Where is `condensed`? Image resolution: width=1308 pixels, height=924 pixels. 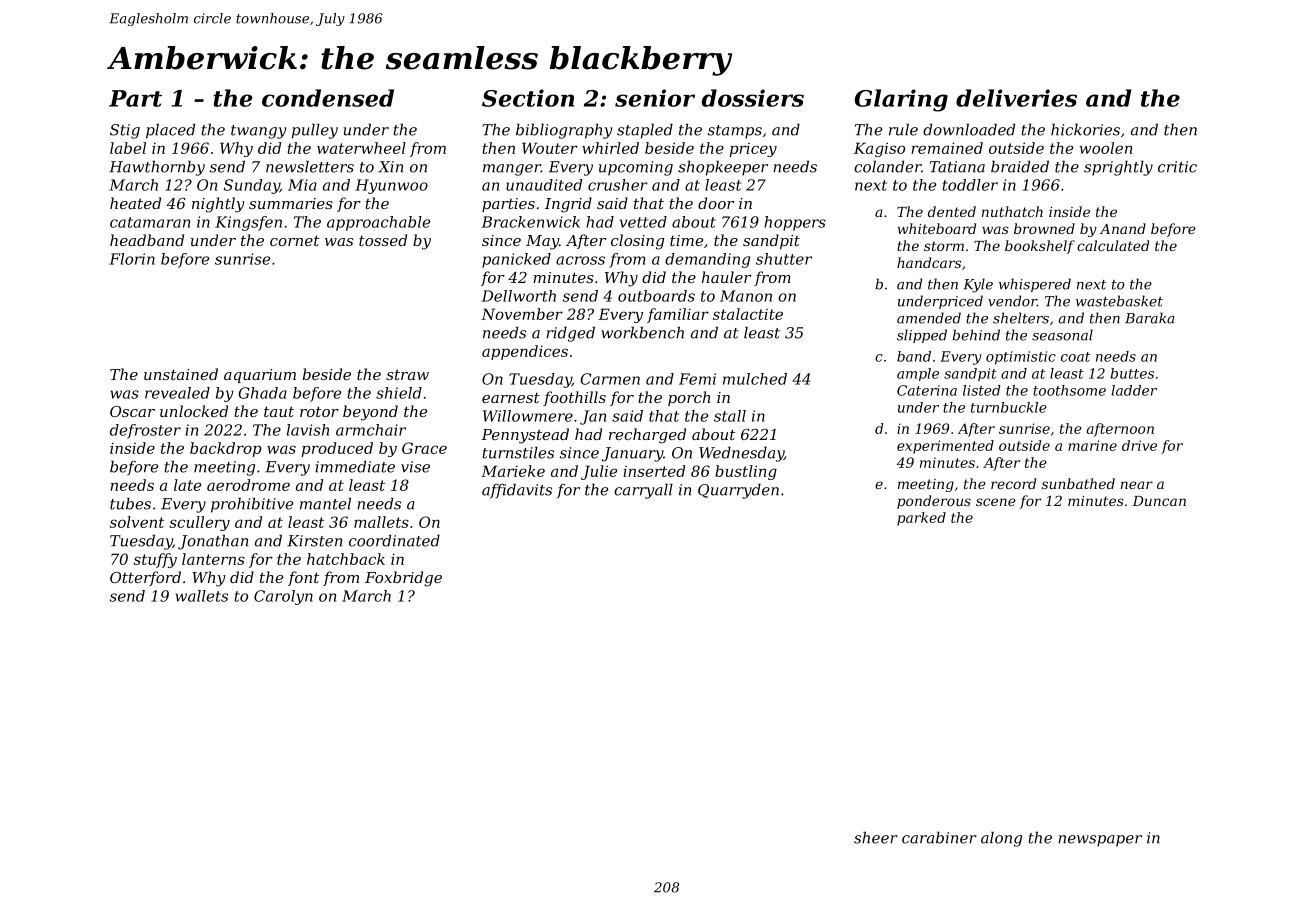
condensed is located at coordinates (328, 98).
